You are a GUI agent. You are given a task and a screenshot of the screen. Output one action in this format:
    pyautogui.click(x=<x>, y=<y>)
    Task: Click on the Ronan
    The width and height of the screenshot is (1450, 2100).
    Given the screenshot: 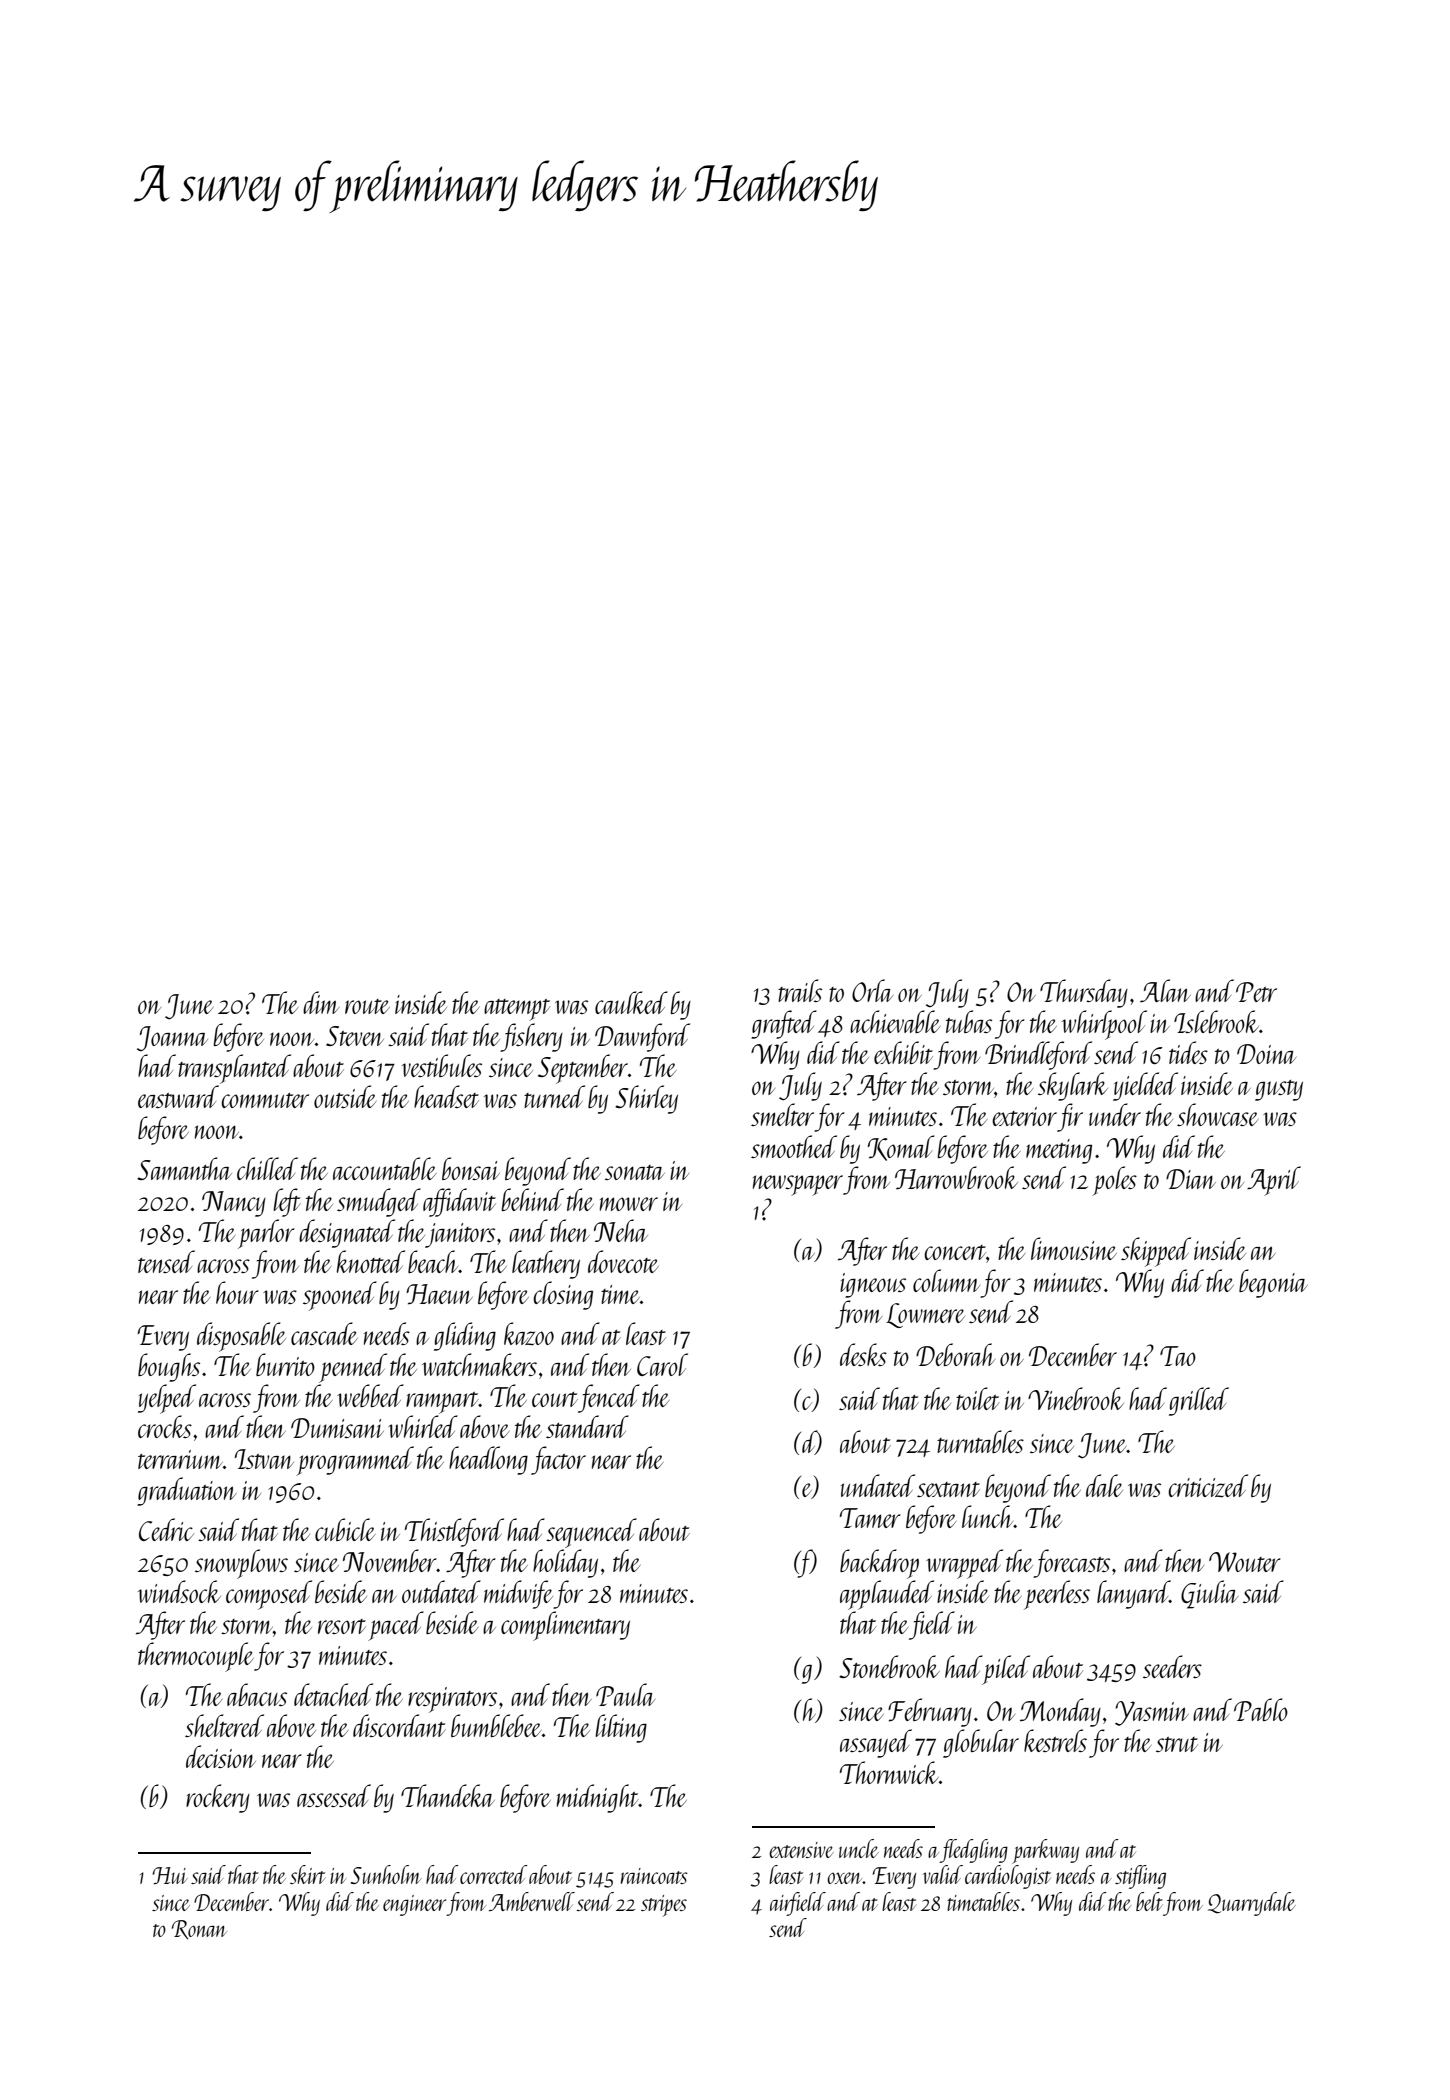 What is the action you would take?
    pyautogui.click(x=199, y=1929)
